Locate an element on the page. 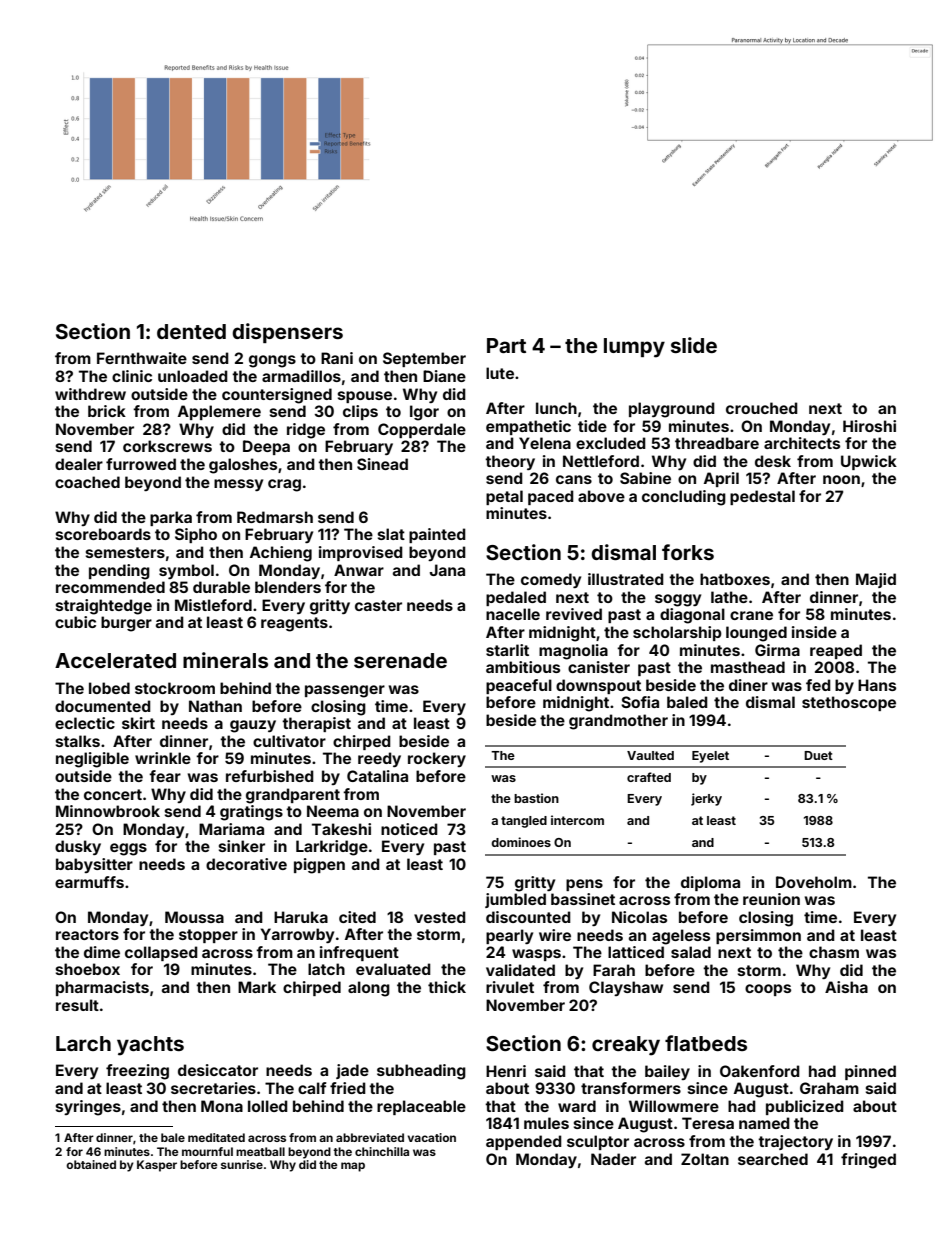 The image size is (952, 1233). jerky is located at coordinates (706, 799).
